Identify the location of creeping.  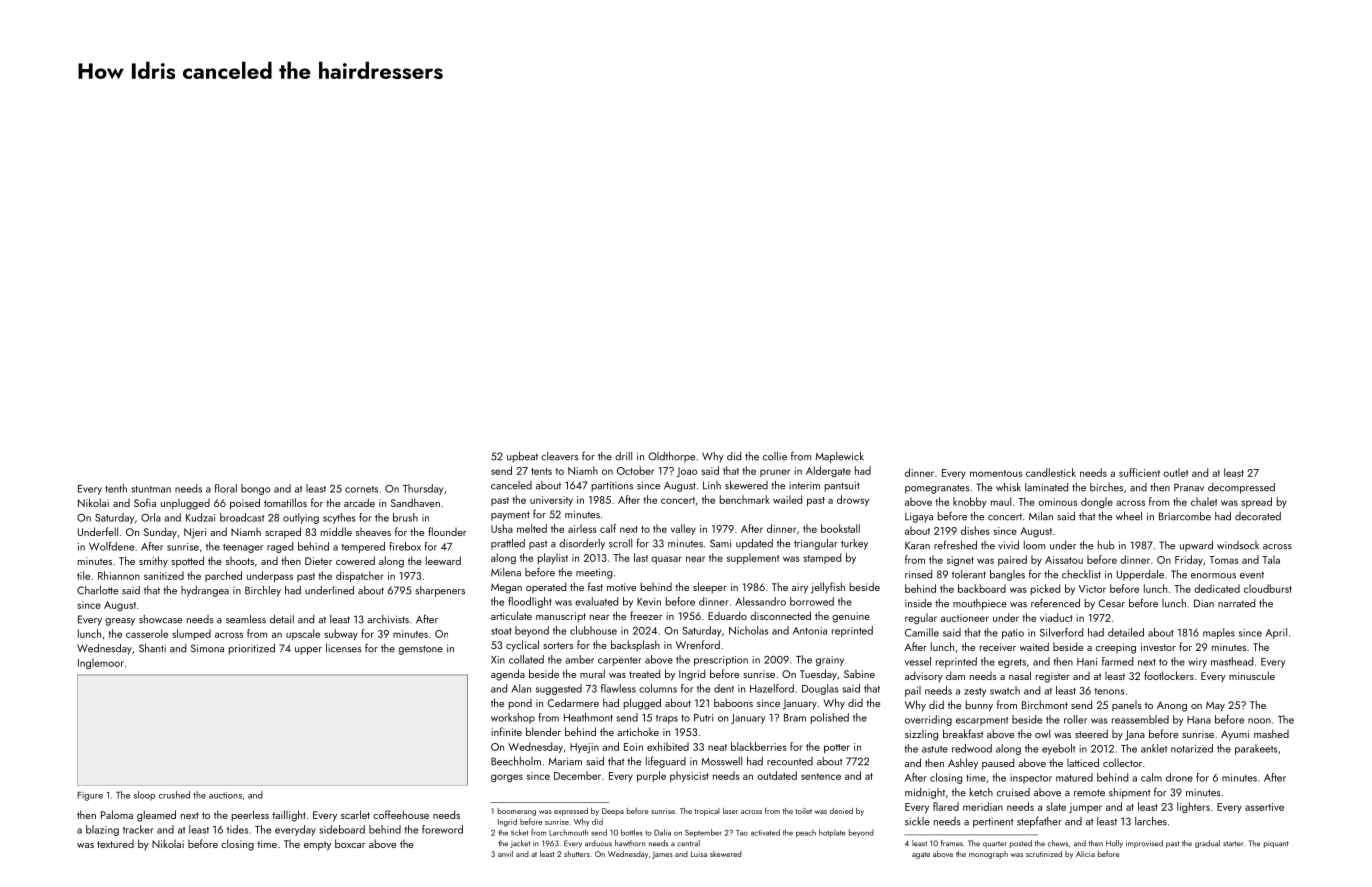
(1116, 648).
